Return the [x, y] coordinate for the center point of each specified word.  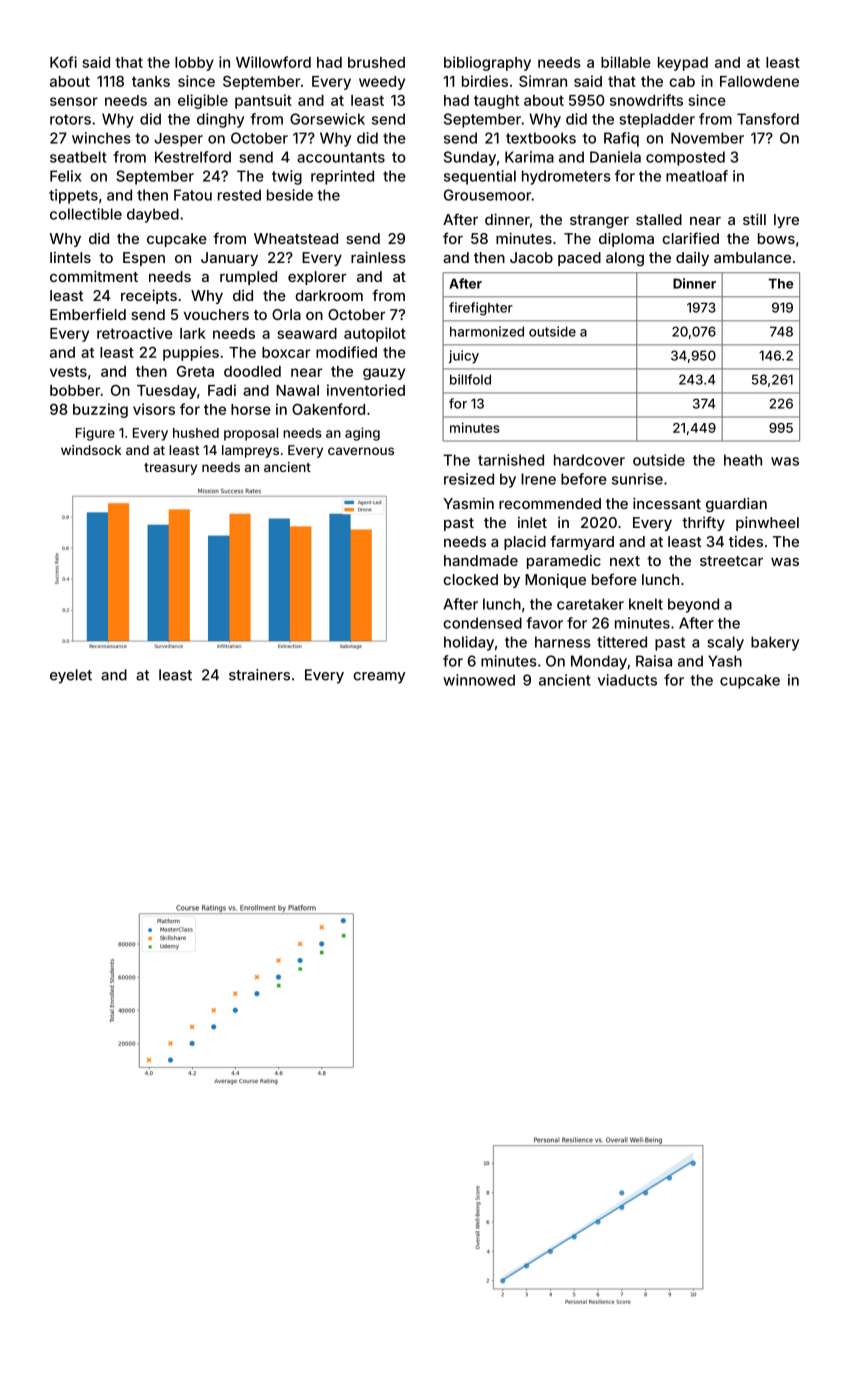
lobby [194, 64]
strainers [259, 675]
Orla [286, 314]
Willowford [273, 62]
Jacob [531, 257]
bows [776, 238]
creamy [379, 678]
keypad [683, 64]
